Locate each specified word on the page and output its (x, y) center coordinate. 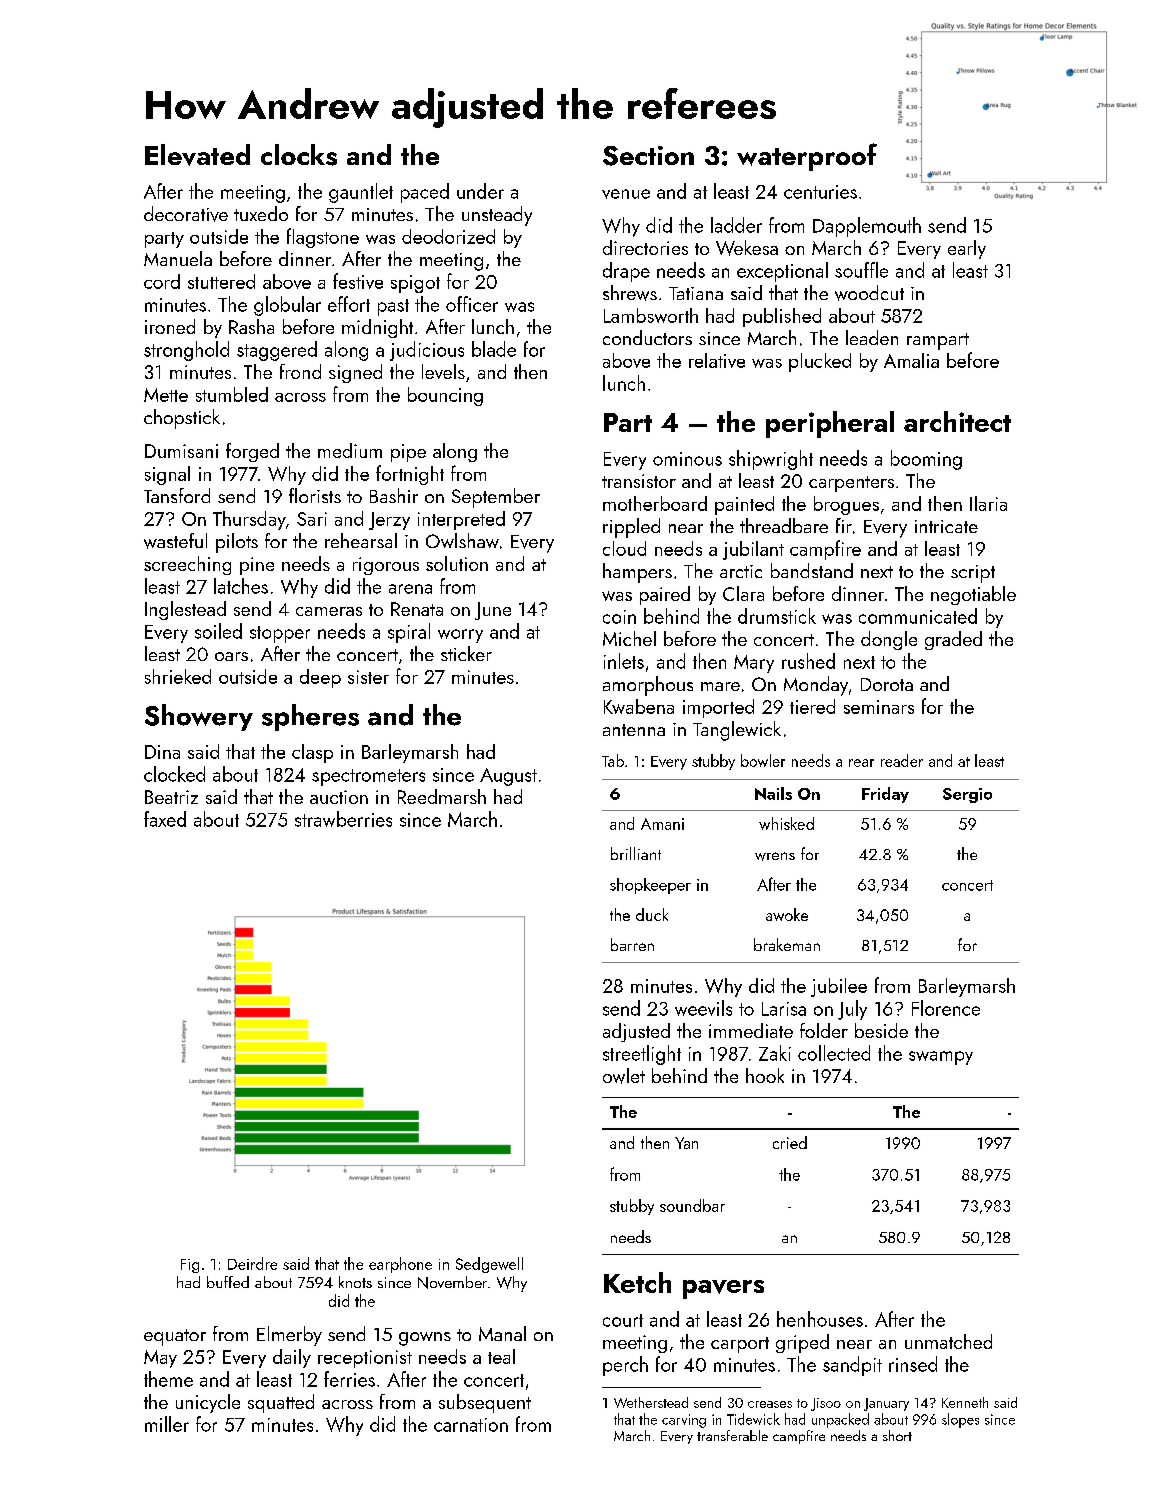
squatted (281, 1403)
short (897, 1435)
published (782, 317)
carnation (471, 1425)
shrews (630, 293)
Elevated (197, 155)
